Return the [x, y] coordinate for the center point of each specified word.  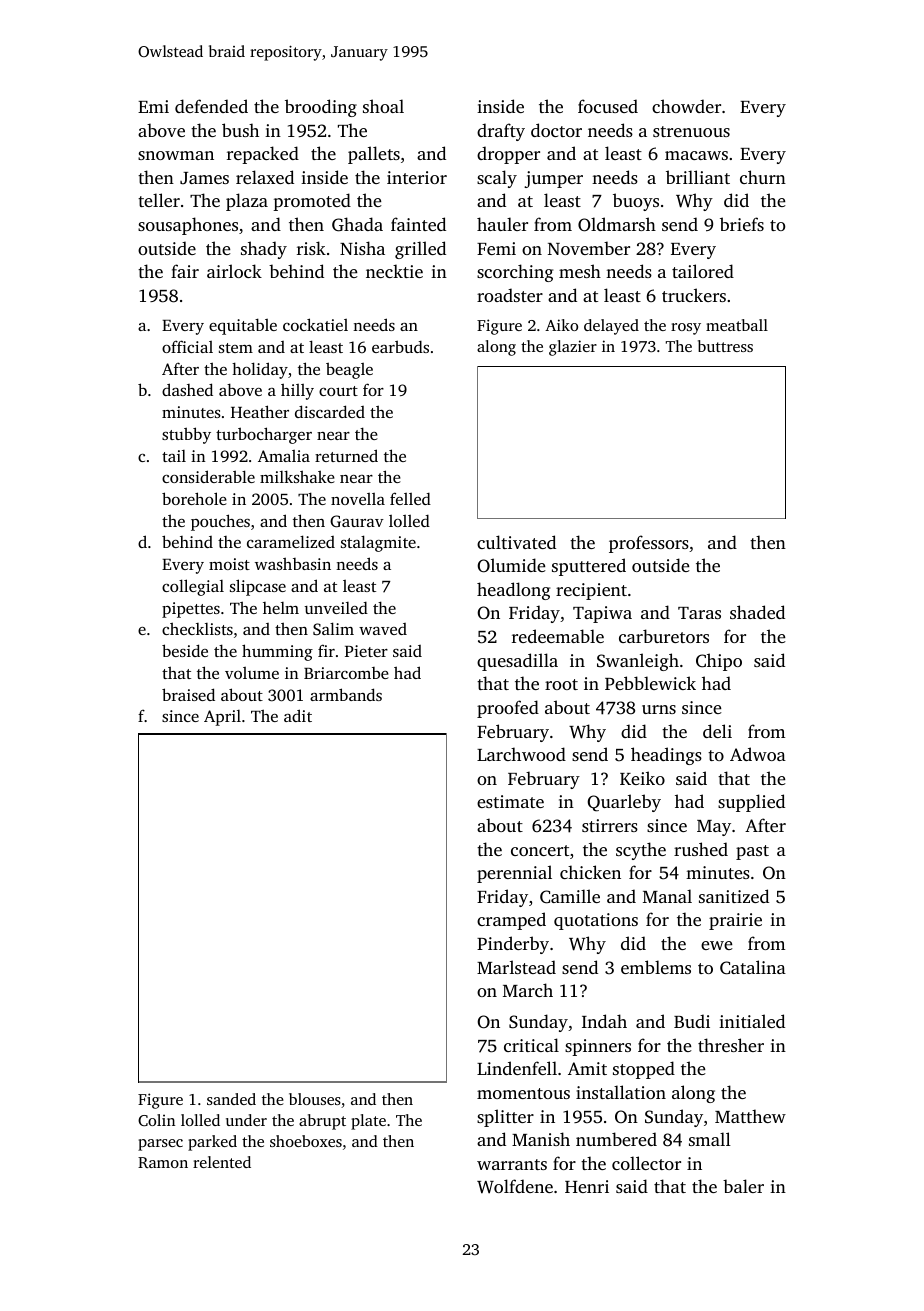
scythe [641, 851]
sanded [231, 1099]
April [222, 718]
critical [531, 1045]
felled [410, 498]
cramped [511, 921]
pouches [220, 522]
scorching [515, 273]
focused [608, 106]
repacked [263, 155]
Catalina [753, 967]
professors [649, 544]
